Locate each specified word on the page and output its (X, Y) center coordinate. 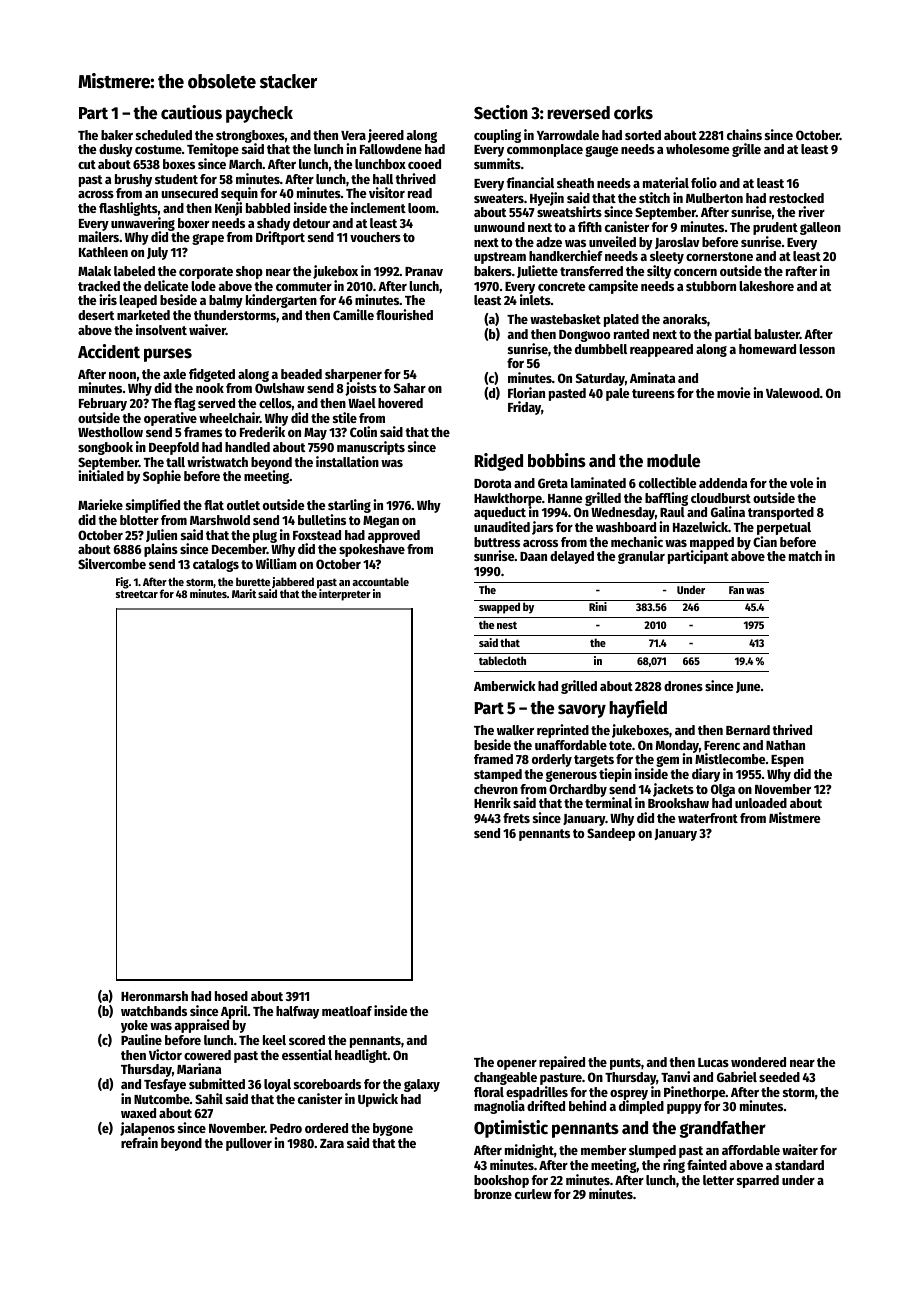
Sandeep (611, 834)
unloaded (761, 803)
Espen (787, 761)
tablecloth (502, 660)
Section (501, 112)
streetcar (137, 594)
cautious (191, 112)
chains (744, 134)
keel (274, 1040)
